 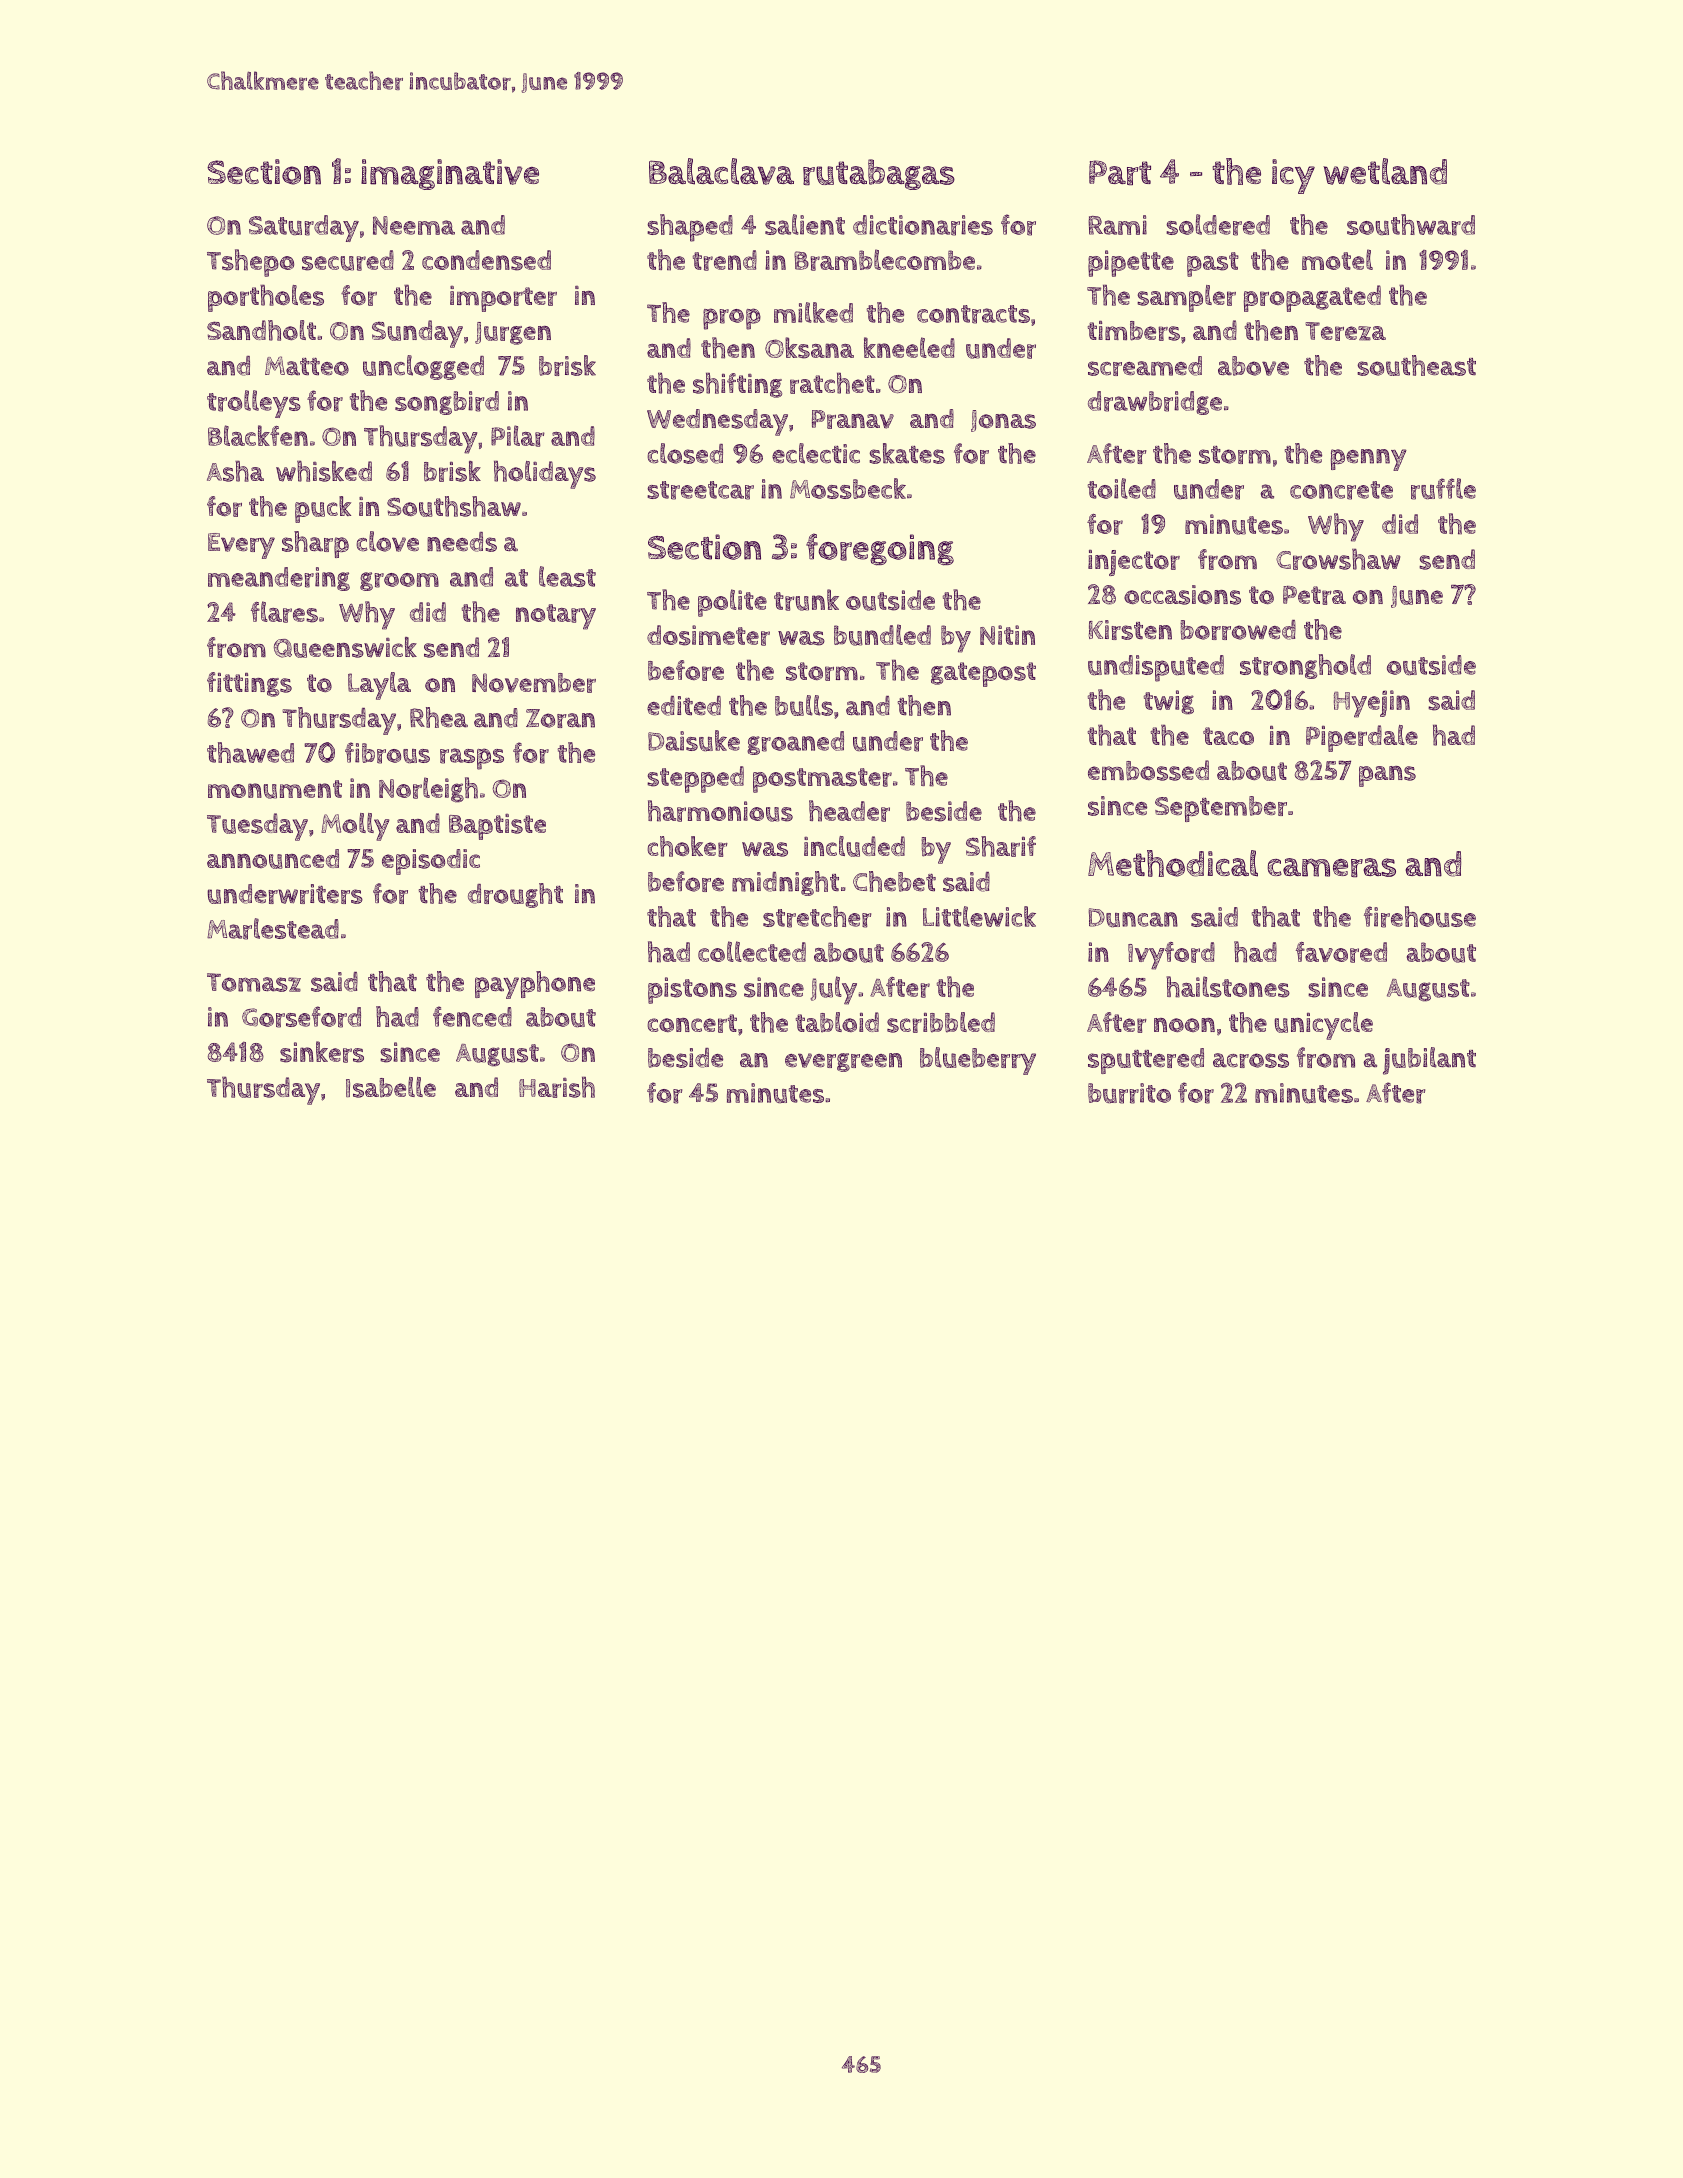 What do you see at coordinates (254, 982) in the screenshot?
I see `Tomasz` at bounding box center [254, 982].
